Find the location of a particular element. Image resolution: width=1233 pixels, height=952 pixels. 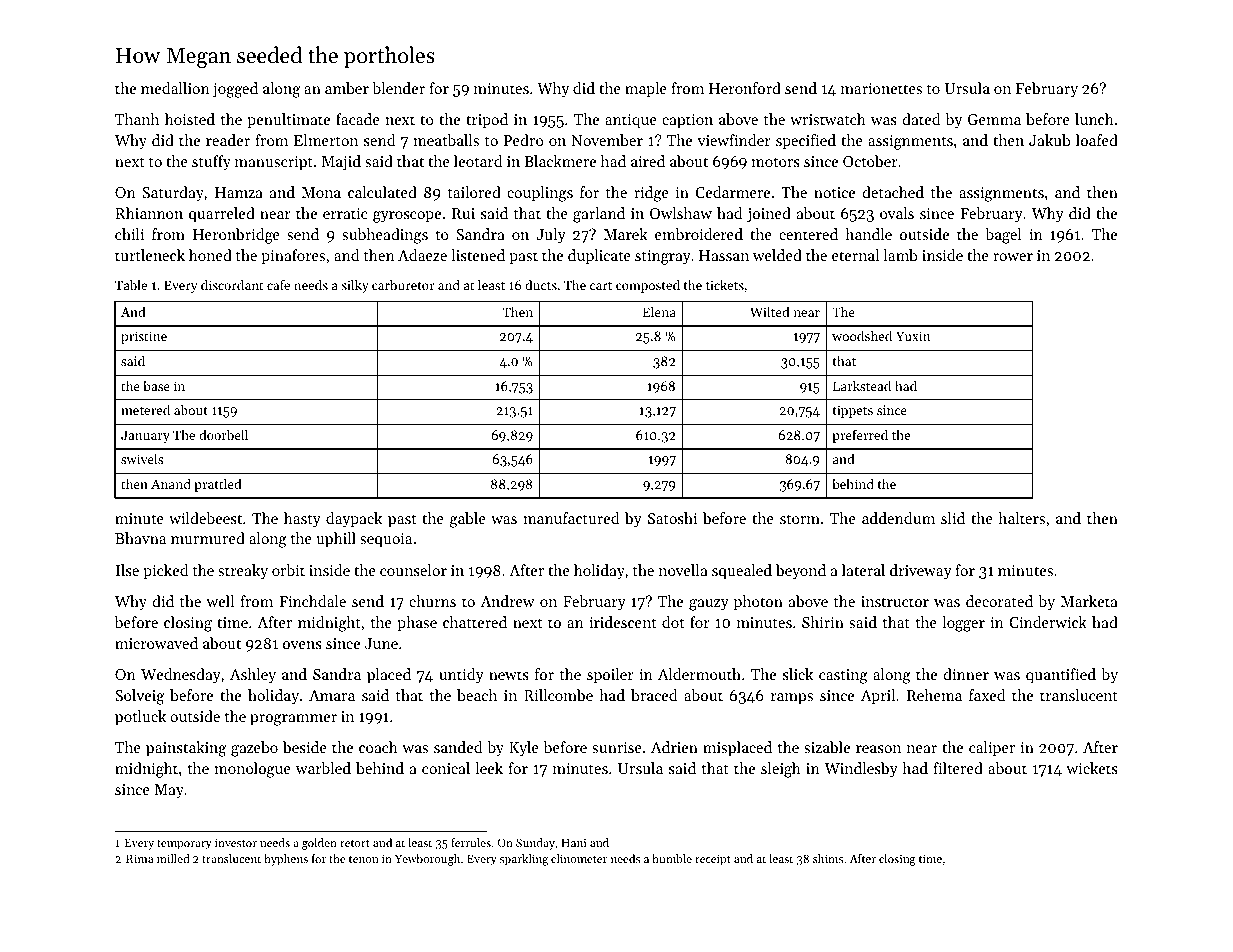

ducts is located at coordinates (541, 285).
